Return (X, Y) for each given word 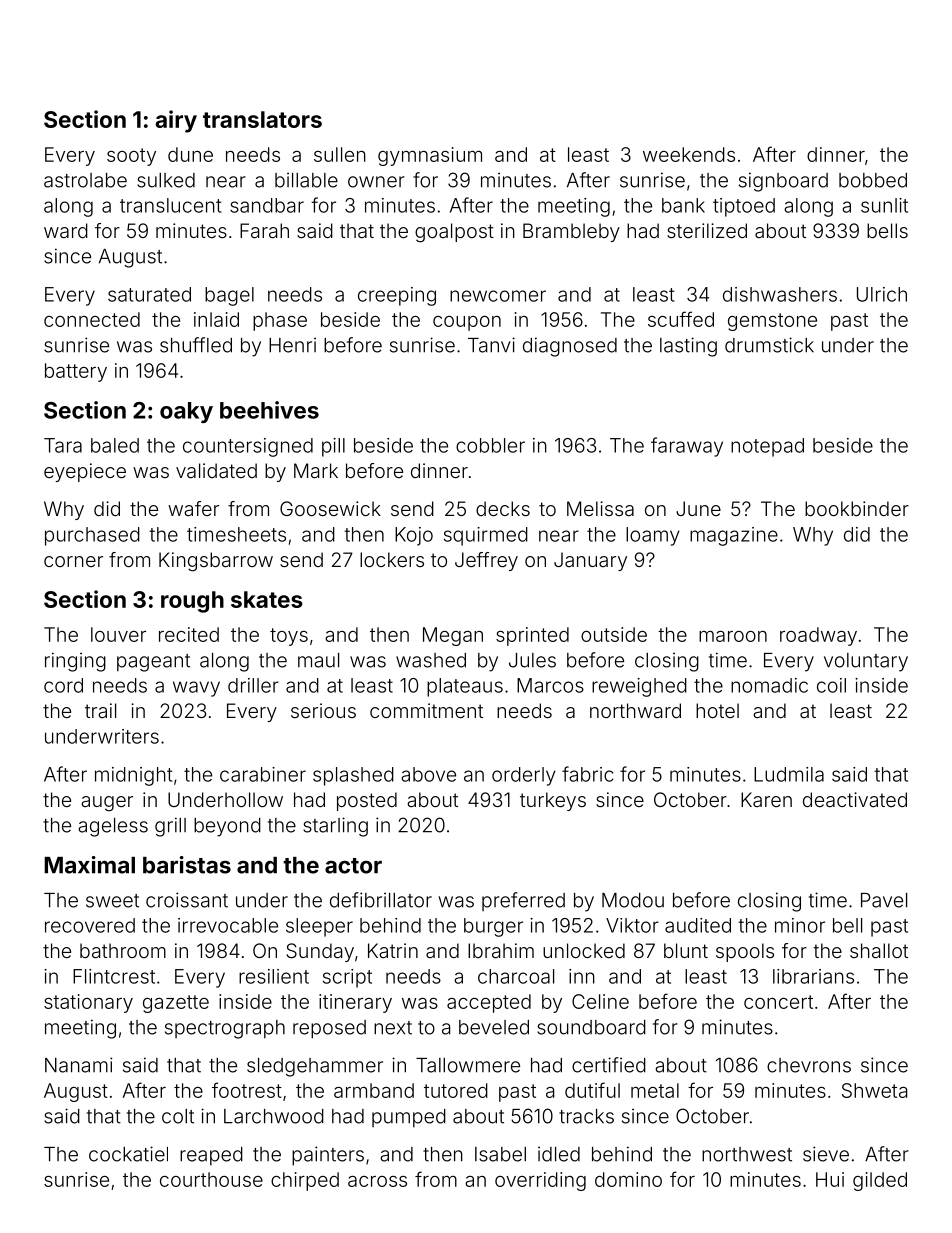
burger (493, 927)
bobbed (873, 180)
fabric (588, 774)
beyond (227, 827)
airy (176, 121)
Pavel (884, 900)
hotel (717, 710)
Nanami (78, 1065)
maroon (733, 636)
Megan (453, 636)
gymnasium (430, 156)
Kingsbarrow (216, 562)
